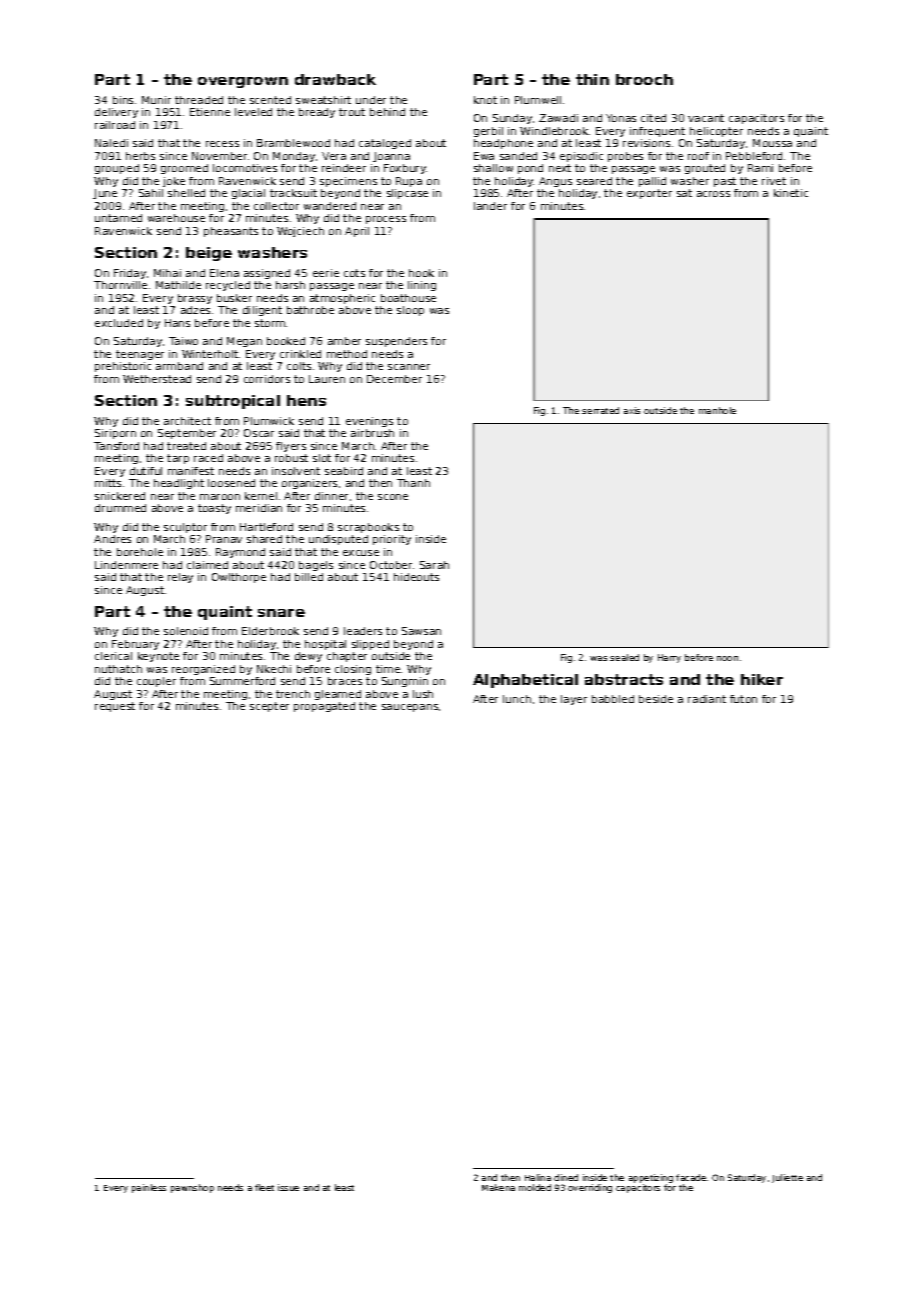  Describe the element at coordinates (387, 112) in the document. I see `behind` at that location.
